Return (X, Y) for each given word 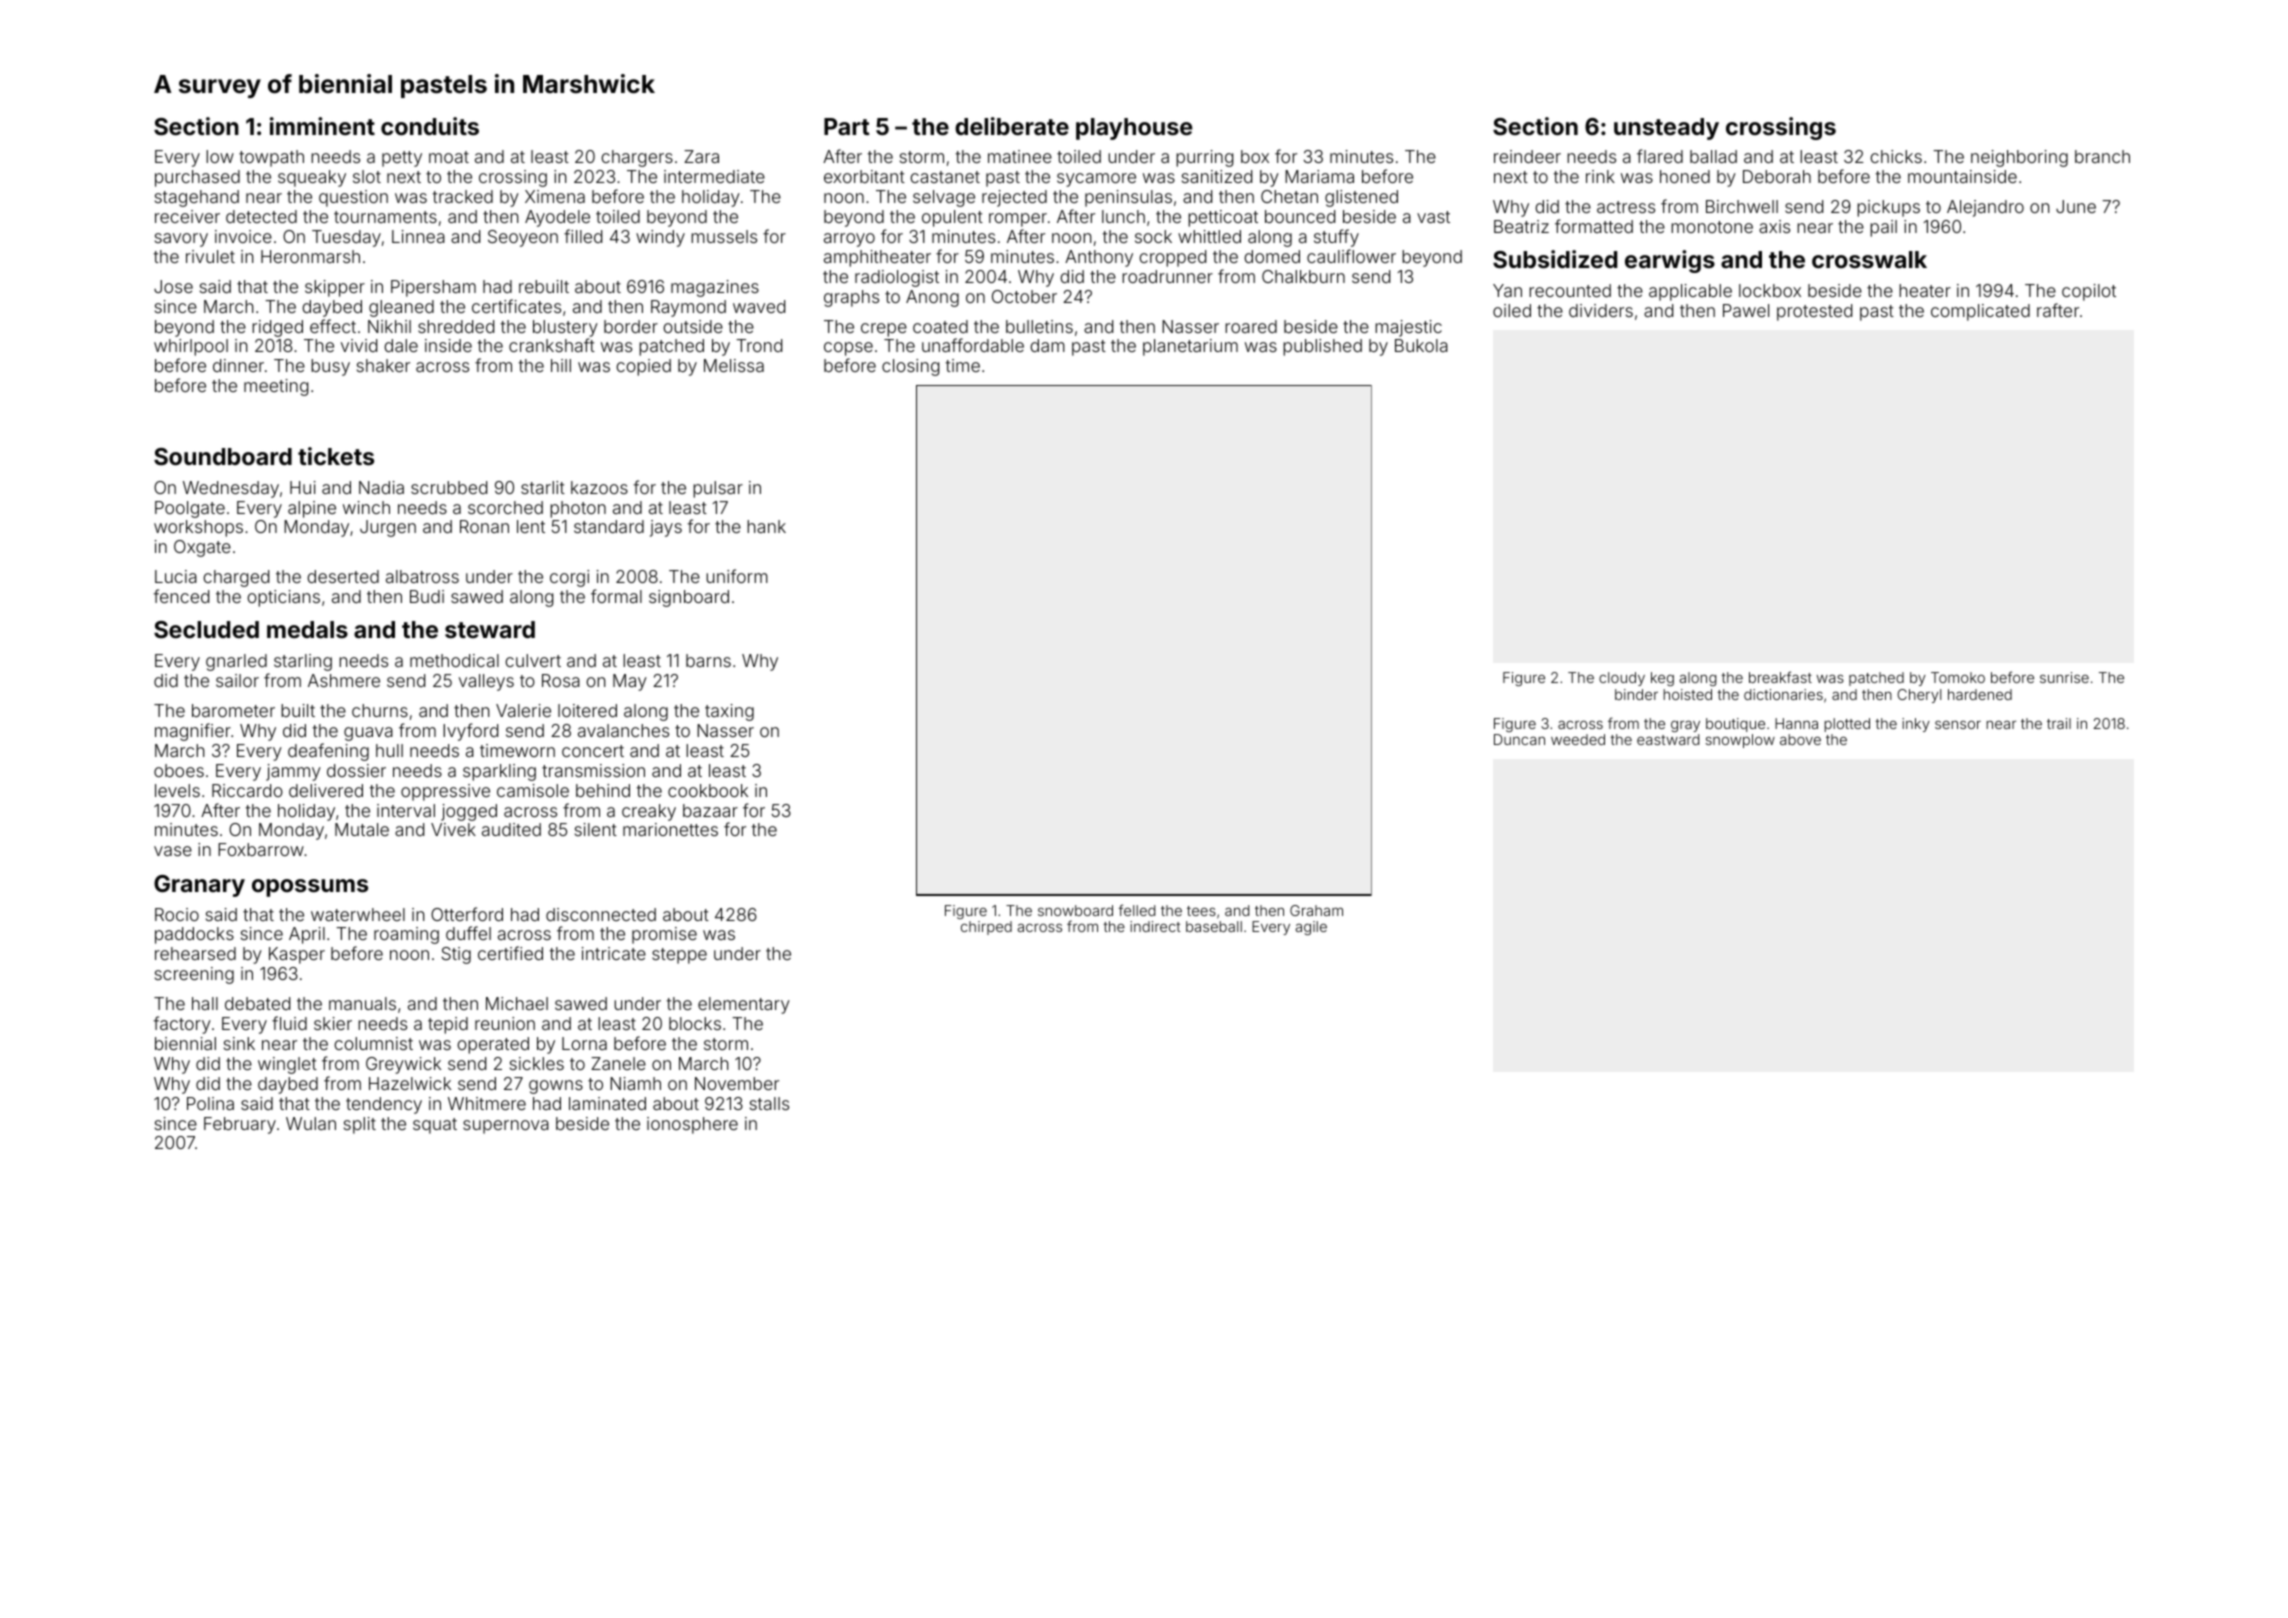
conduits (430, 126)
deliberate (1012, 126)
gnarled (236, 662)
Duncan (1519, 739)
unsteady (1666, 129)
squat (435, 1126)
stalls (769, 1103)
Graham (1316, 910)
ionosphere (692, 1125)
